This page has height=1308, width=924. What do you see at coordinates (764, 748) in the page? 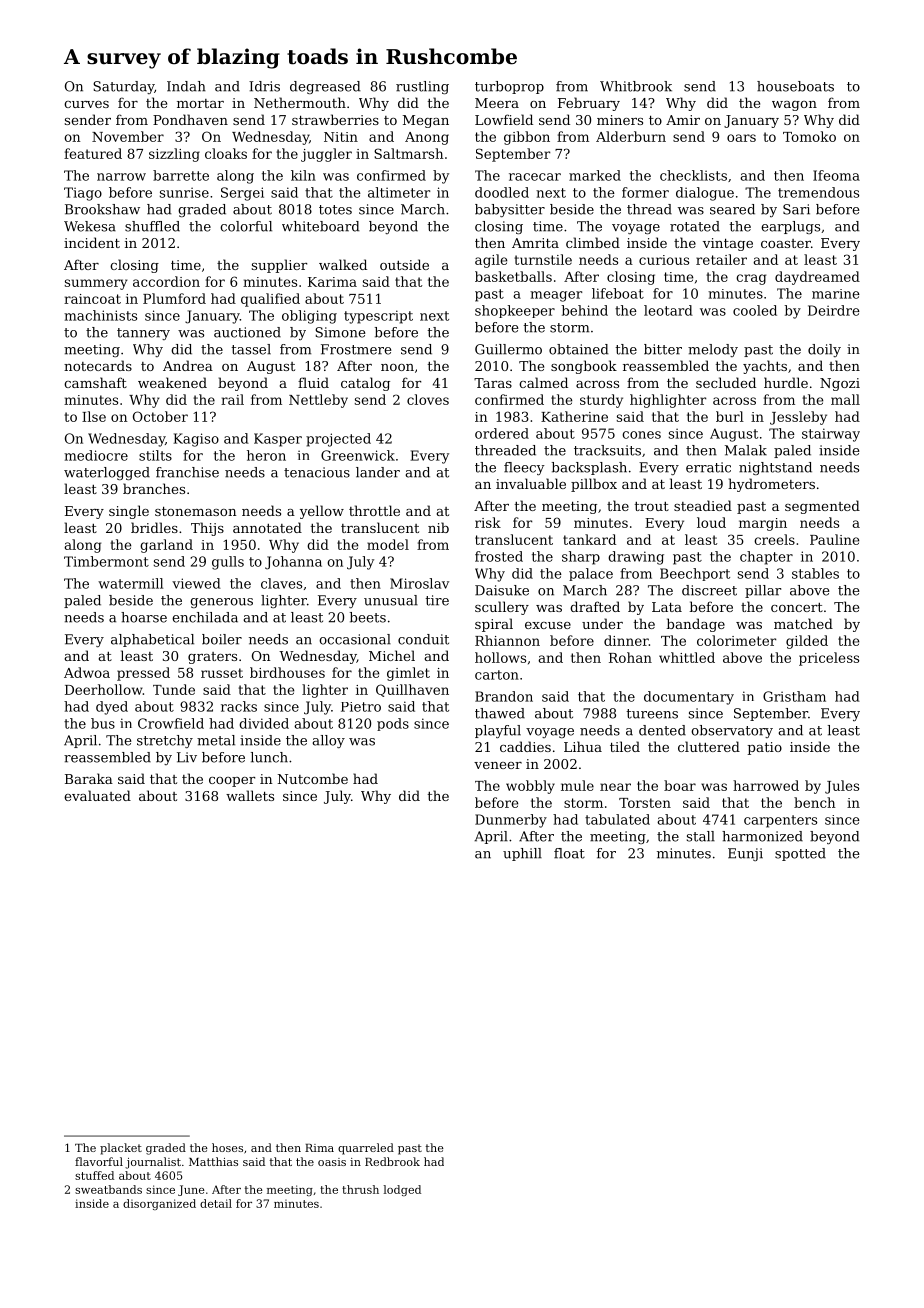
I see `patio` at bounding box center [764, 748].
